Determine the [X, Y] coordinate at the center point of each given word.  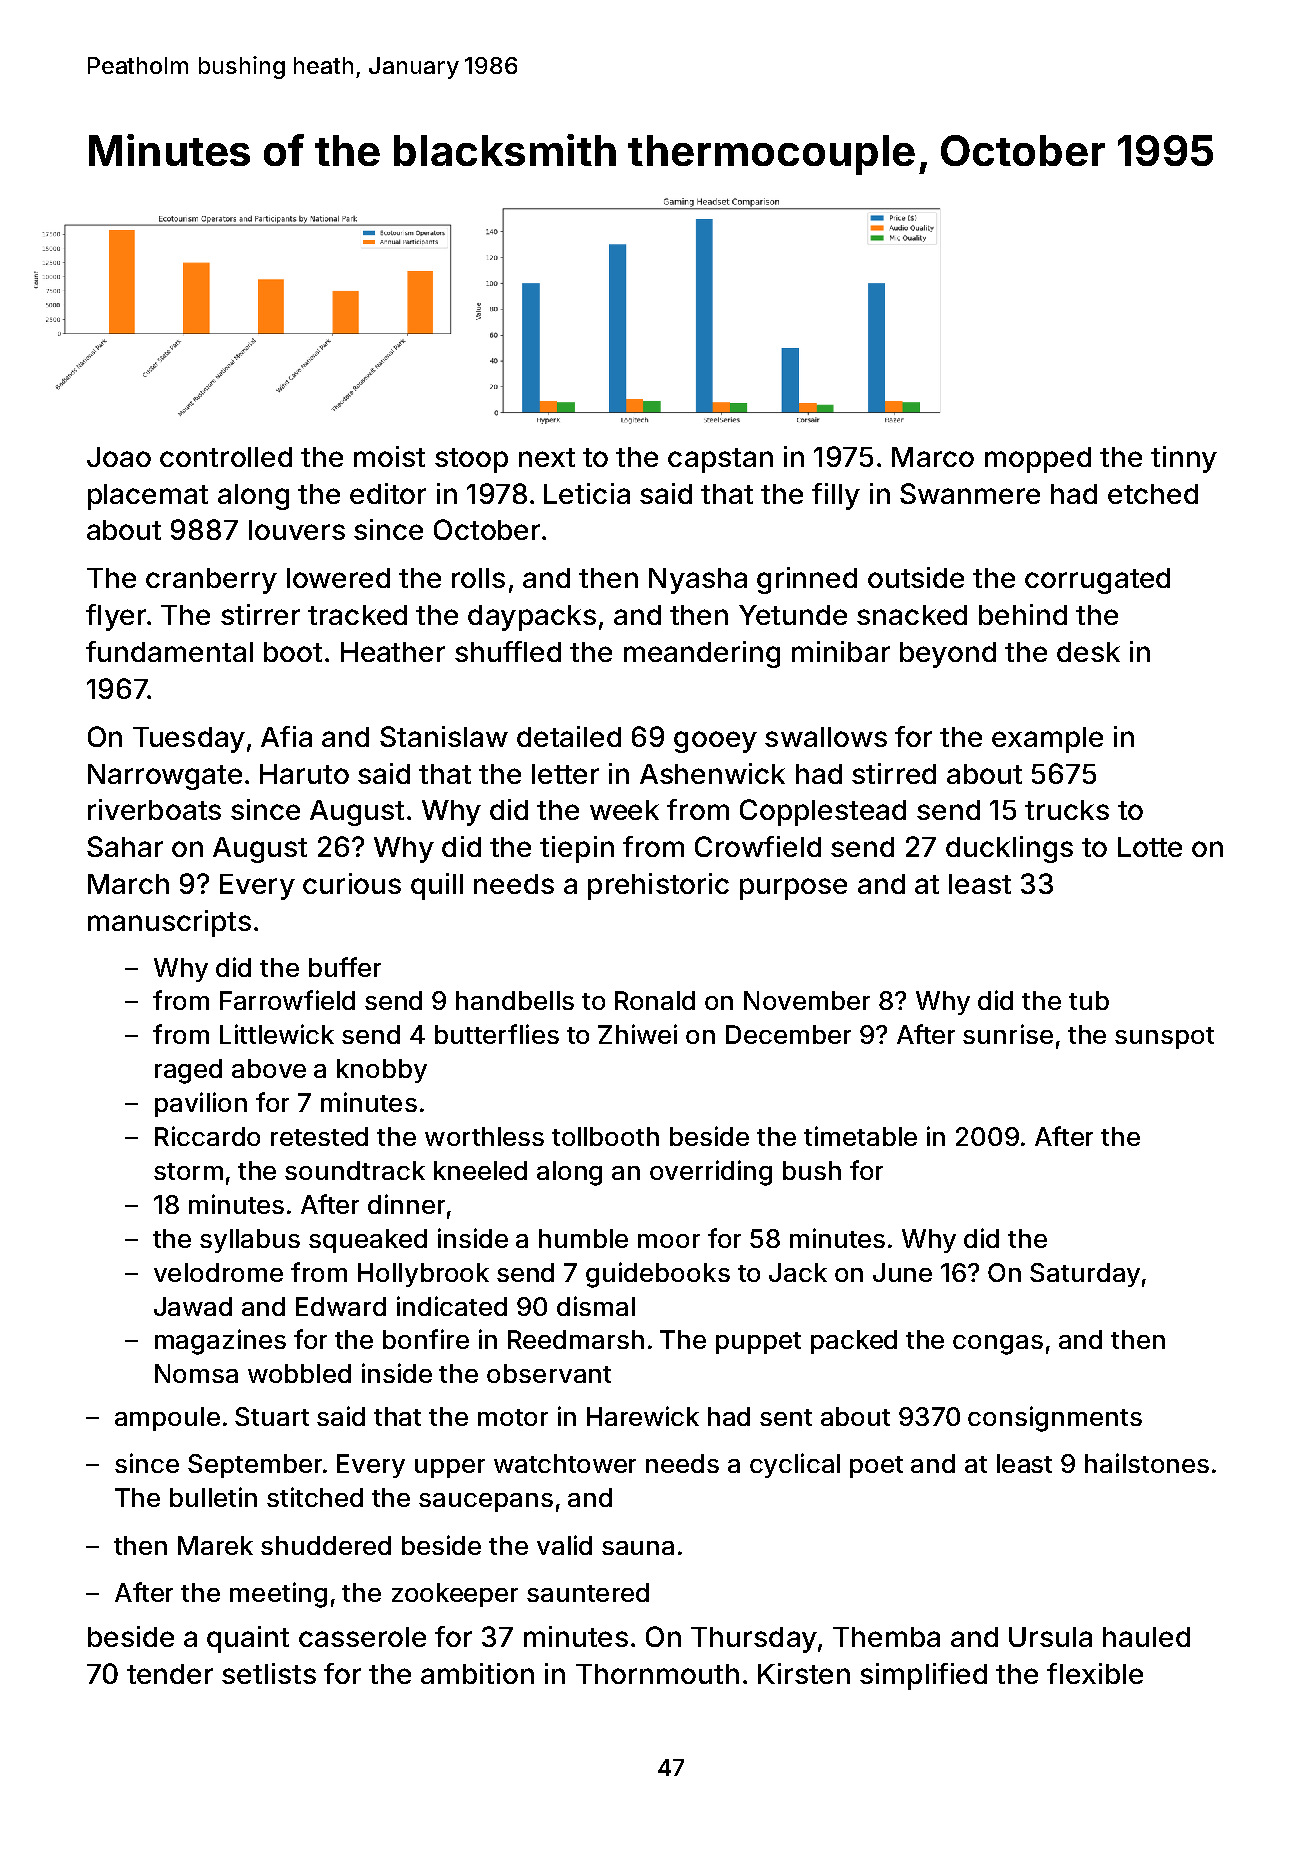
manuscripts [169, 923]
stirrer [260, 614]
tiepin [577, 849]
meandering [702, 654]
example [1047, 740]
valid [564, 1545]
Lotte [1150, 847]
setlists [269, 1673]
